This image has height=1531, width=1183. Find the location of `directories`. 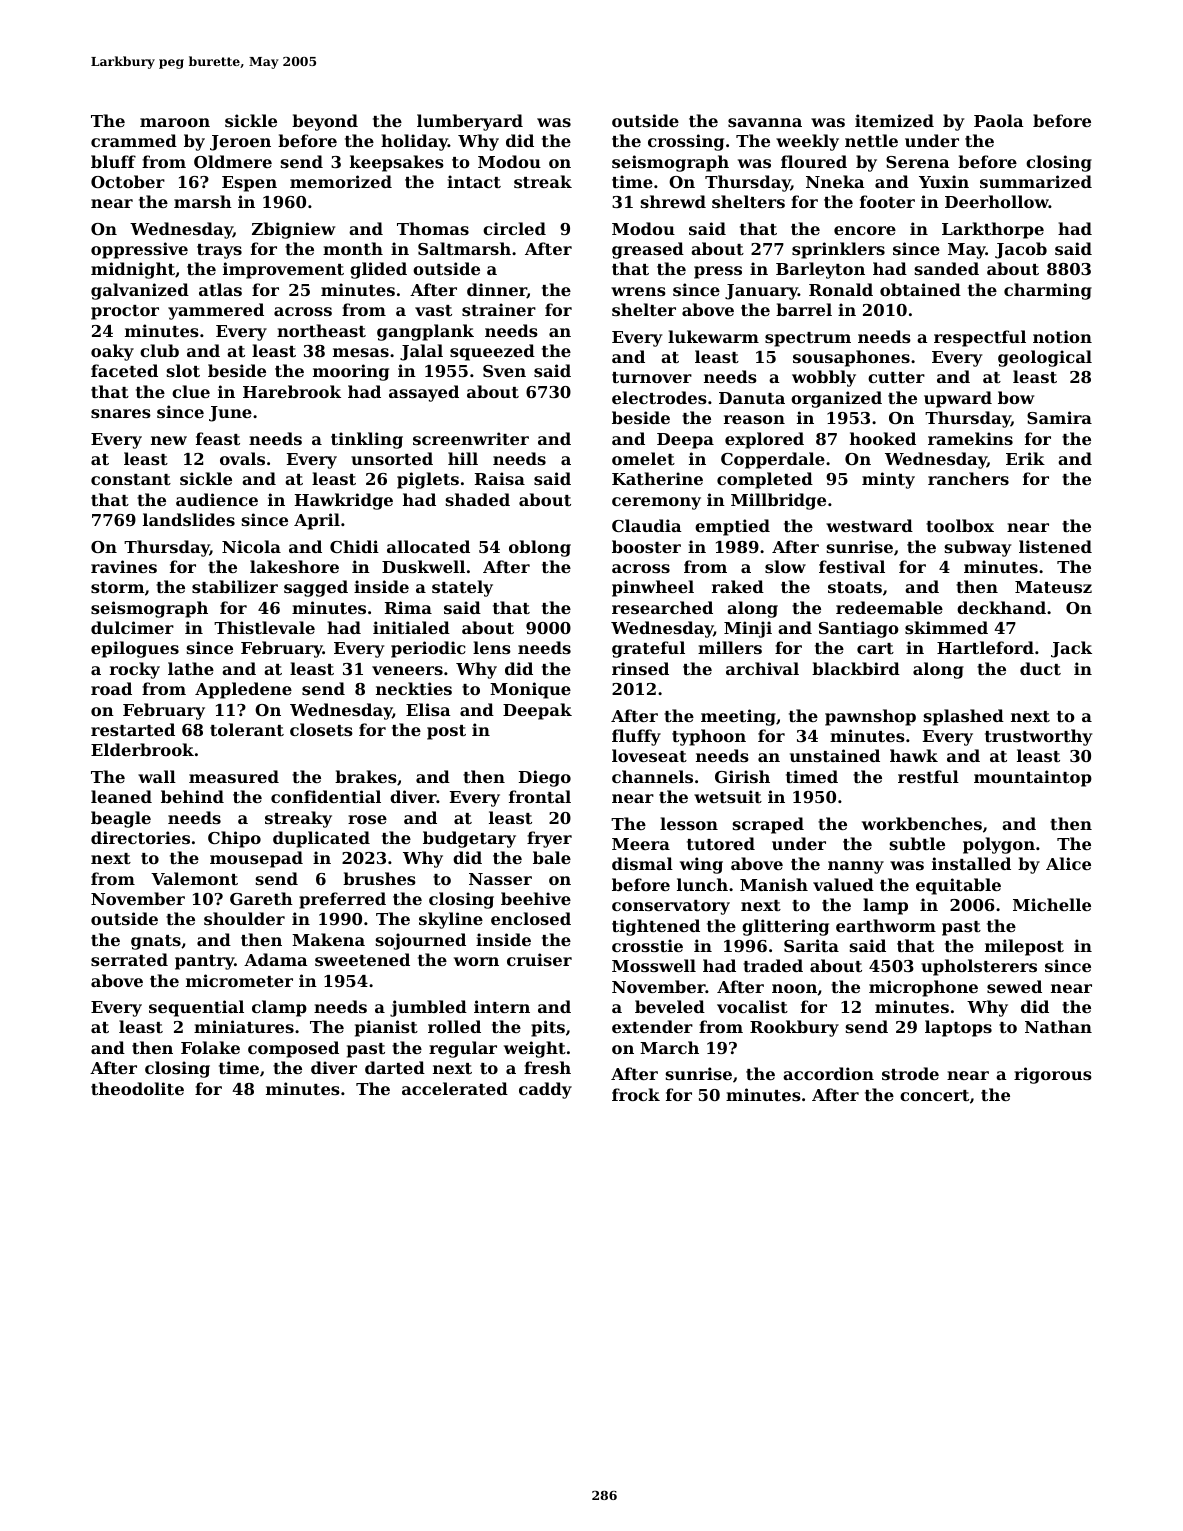

directories is located at coordinates (140, 837).
